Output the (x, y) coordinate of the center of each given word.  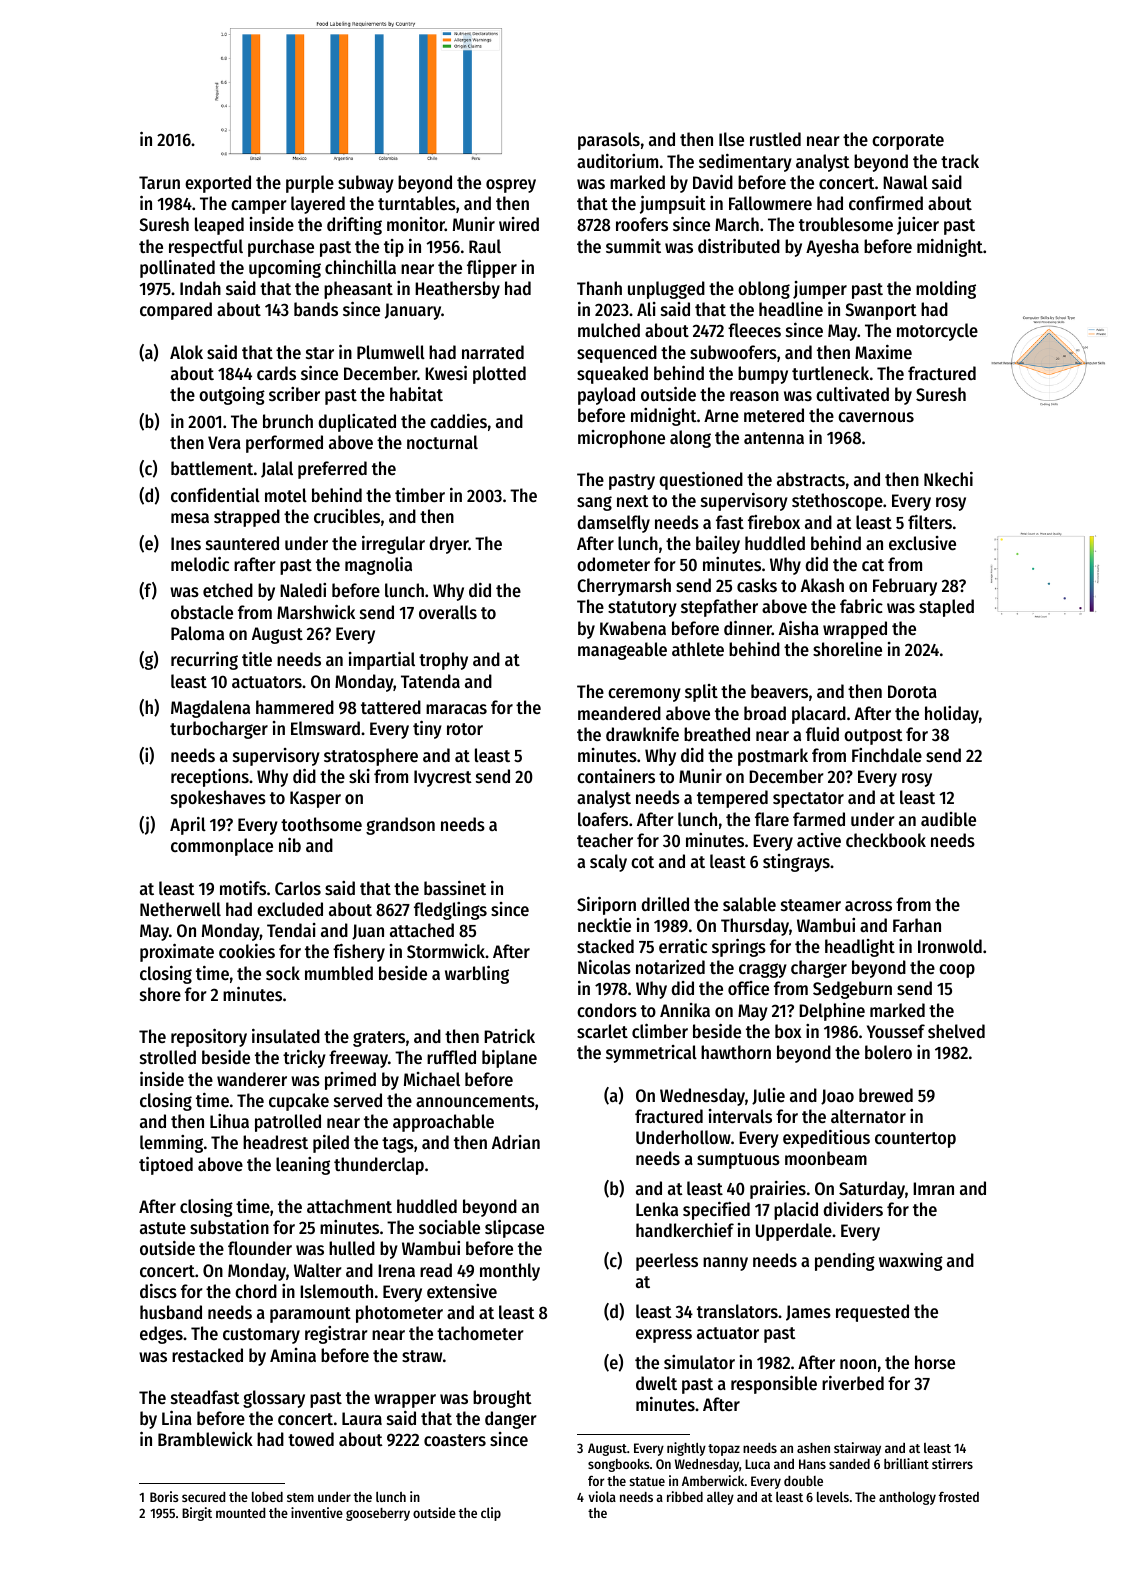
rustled (775, 139)
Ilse (731, 139)
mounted (241, 1513)
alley (720, 1498)
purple (310, 184)
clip (491, 1514)
